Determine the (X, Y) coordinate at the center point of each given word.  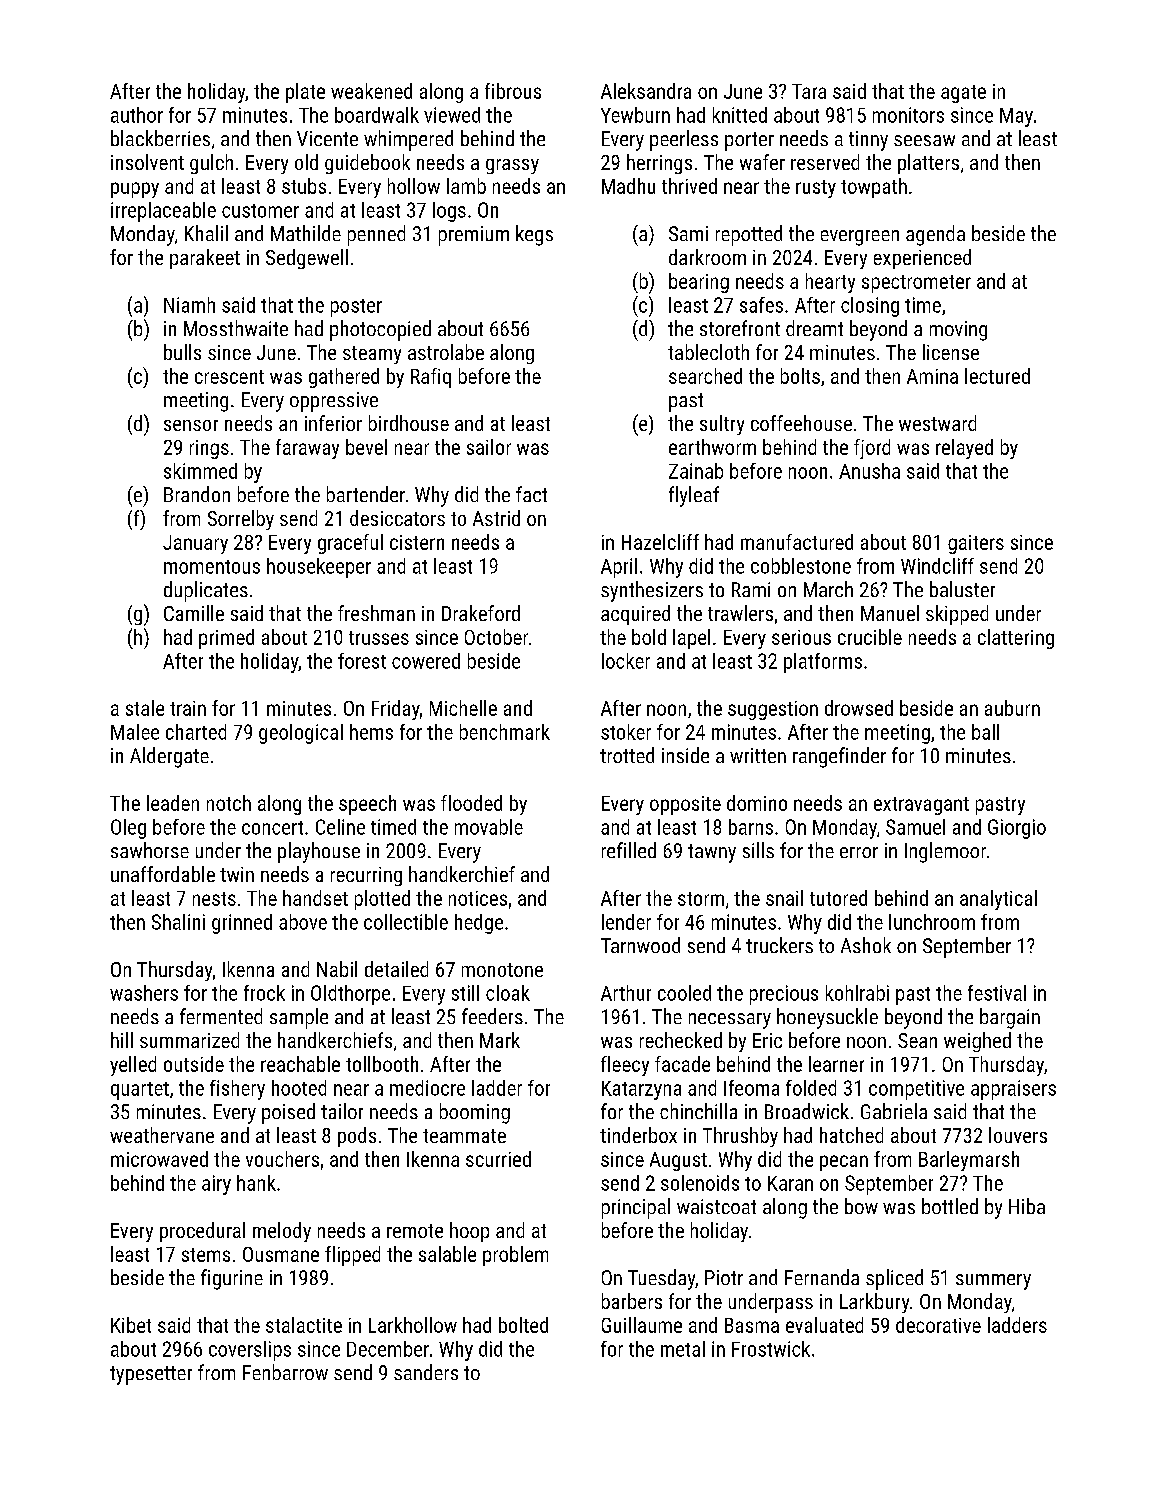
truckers (779, 945)
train (188, 708)
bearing (699, 283)
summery (993, 1282)
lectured (997, 376)
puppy (135, 190)
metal (683, 1349)
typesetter (151, 1375)
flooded (471, 803)
